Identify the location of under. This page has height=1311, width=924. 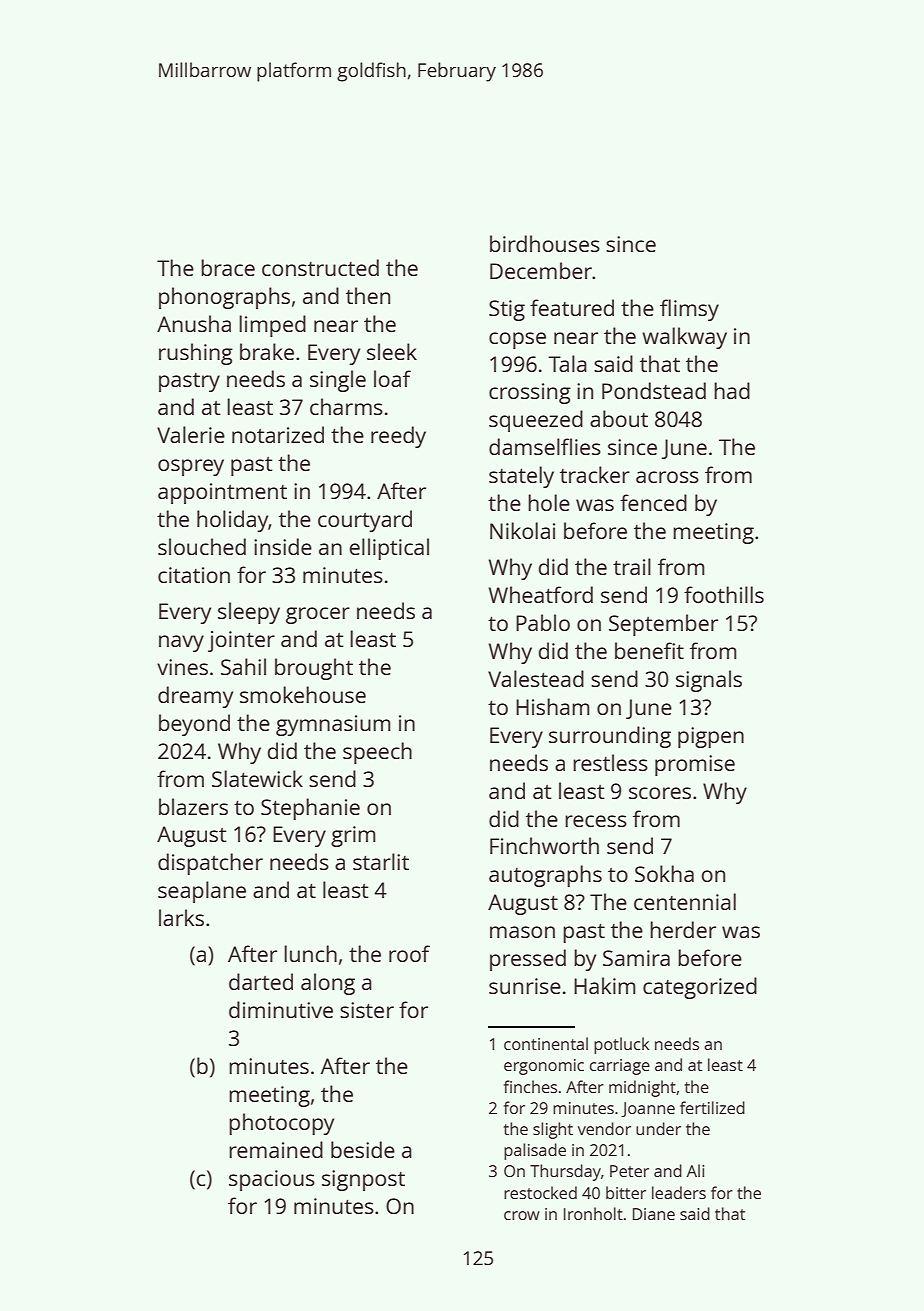
(658, 1128).
